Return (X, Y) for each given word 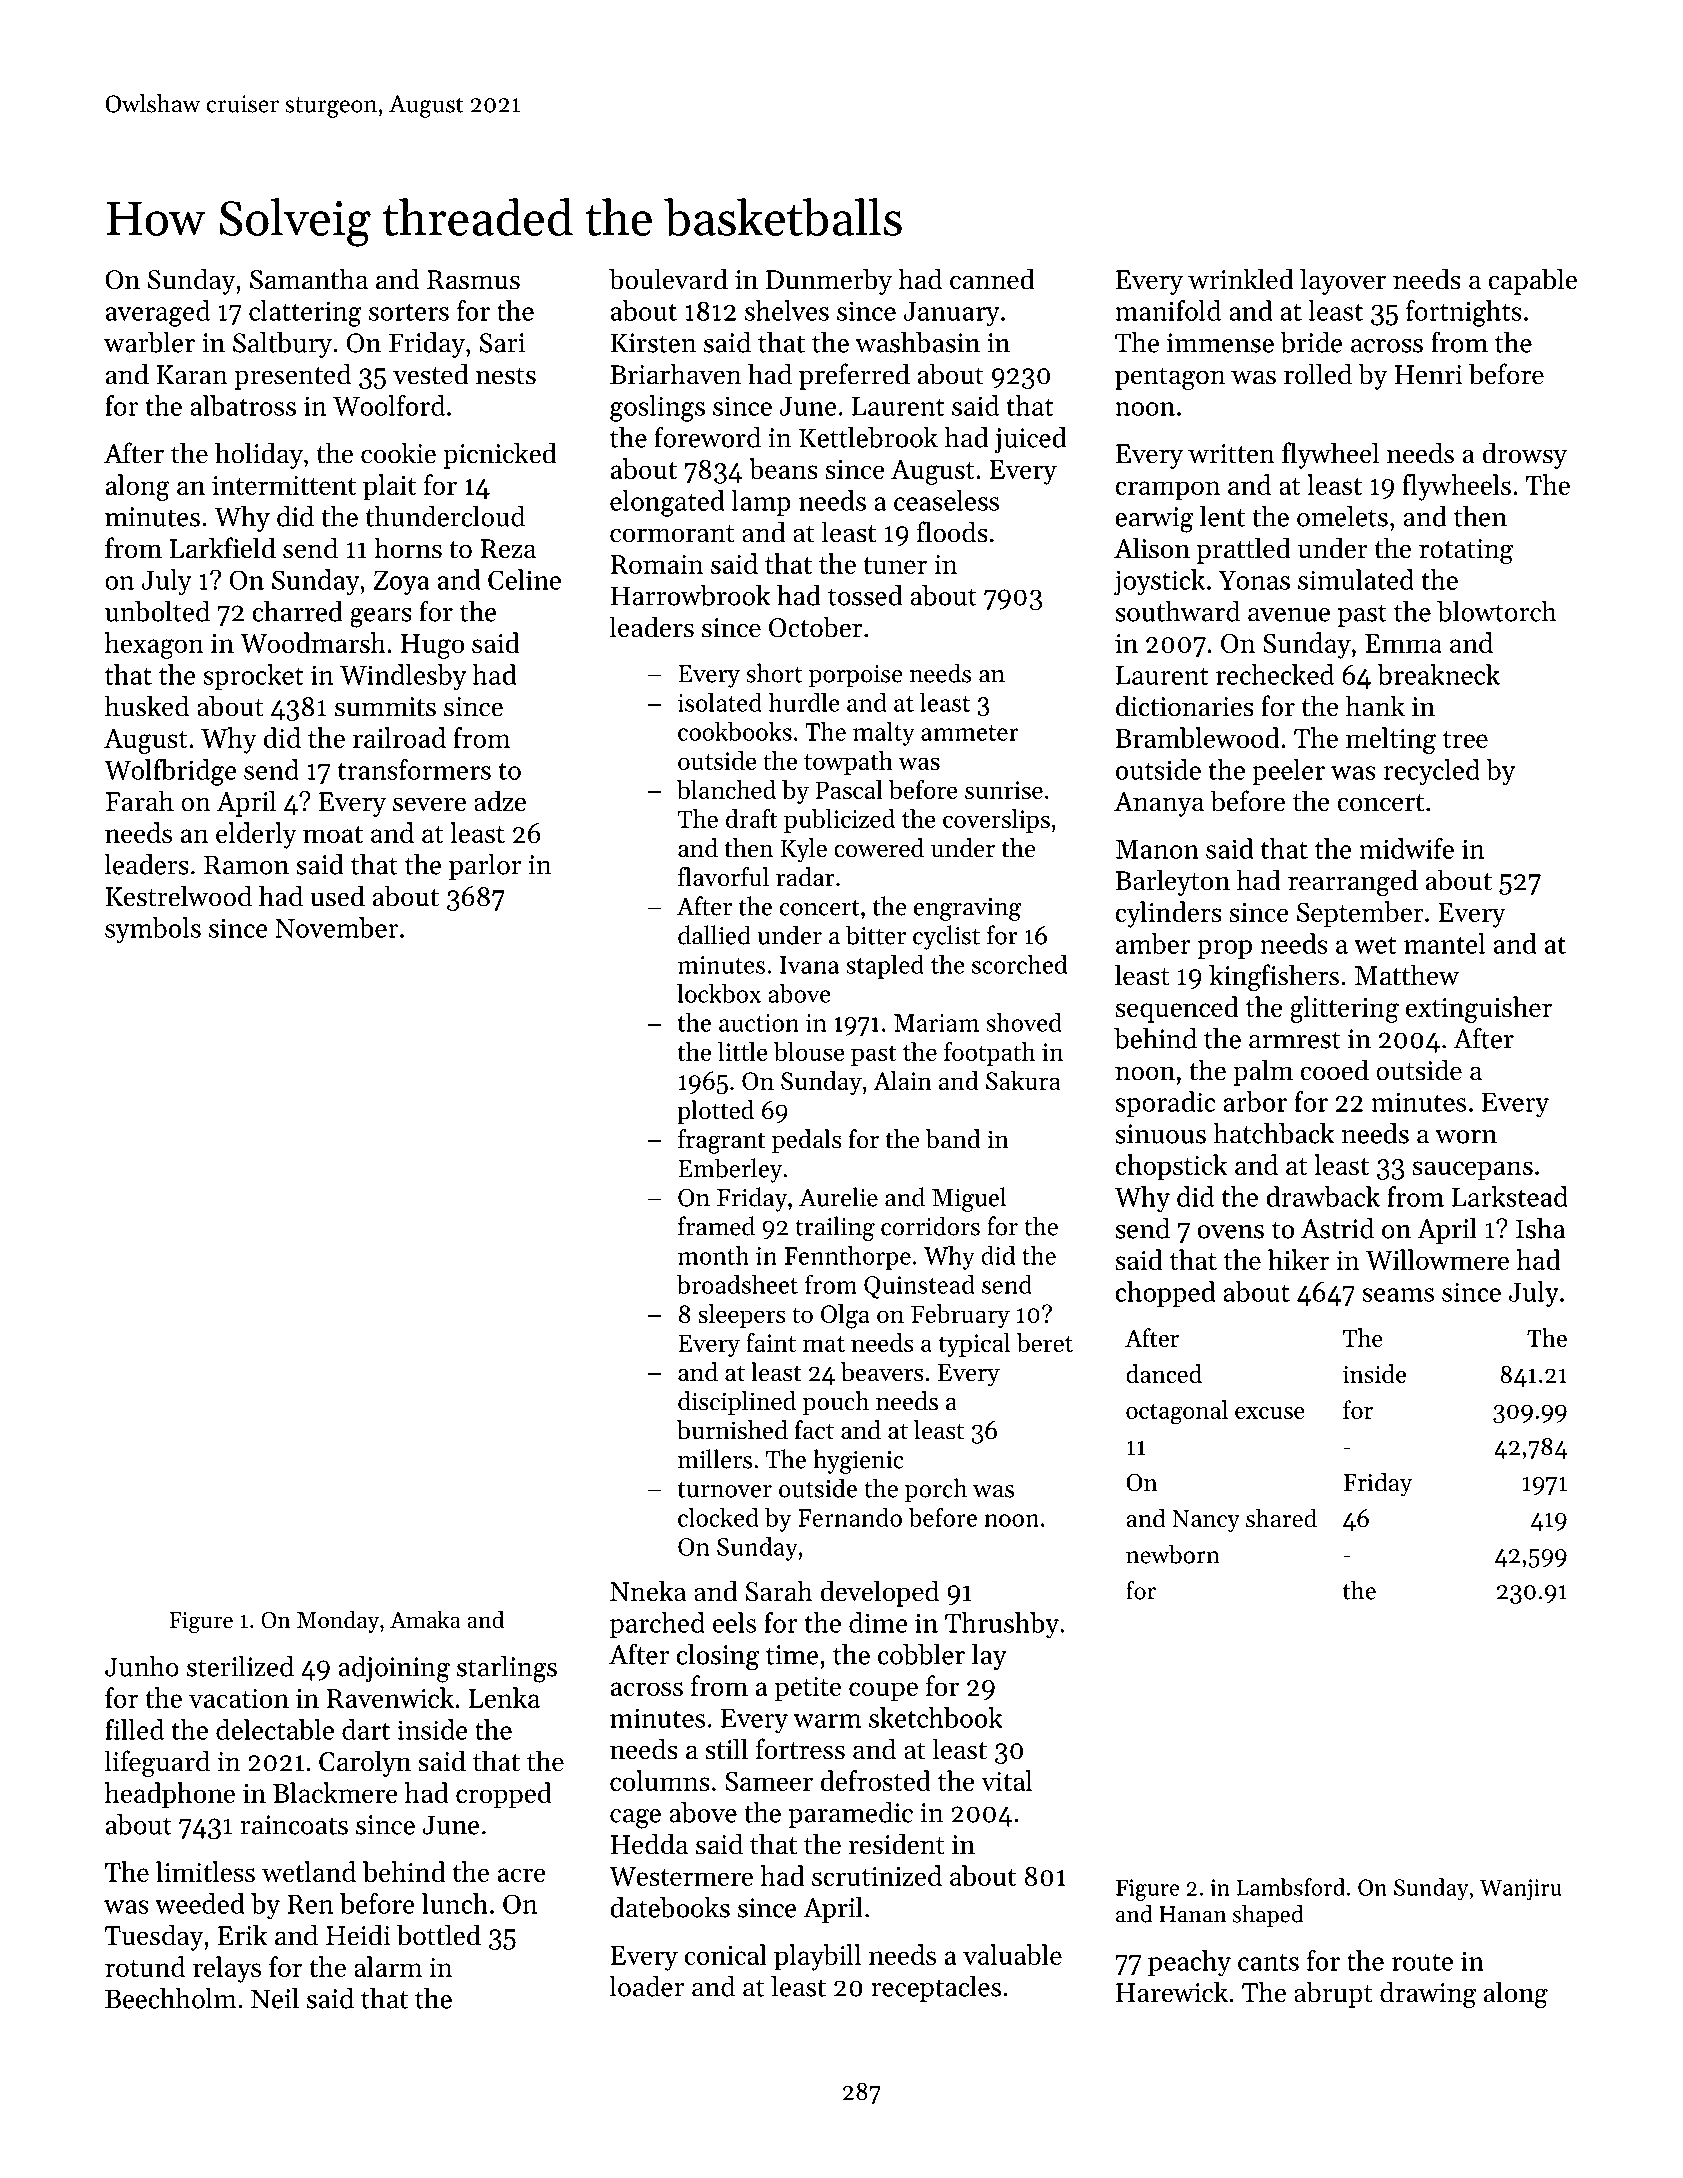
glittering (1344, 1009)
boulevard (668, 279)
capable (1532, 281)
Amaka (425, 1619)
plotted (715, 1112)
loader (647, 1986)
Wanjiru (1521, 1890)
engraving (967, 909)
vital (1006, 1780)
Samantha (309, 279)
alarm (388, 1966)
